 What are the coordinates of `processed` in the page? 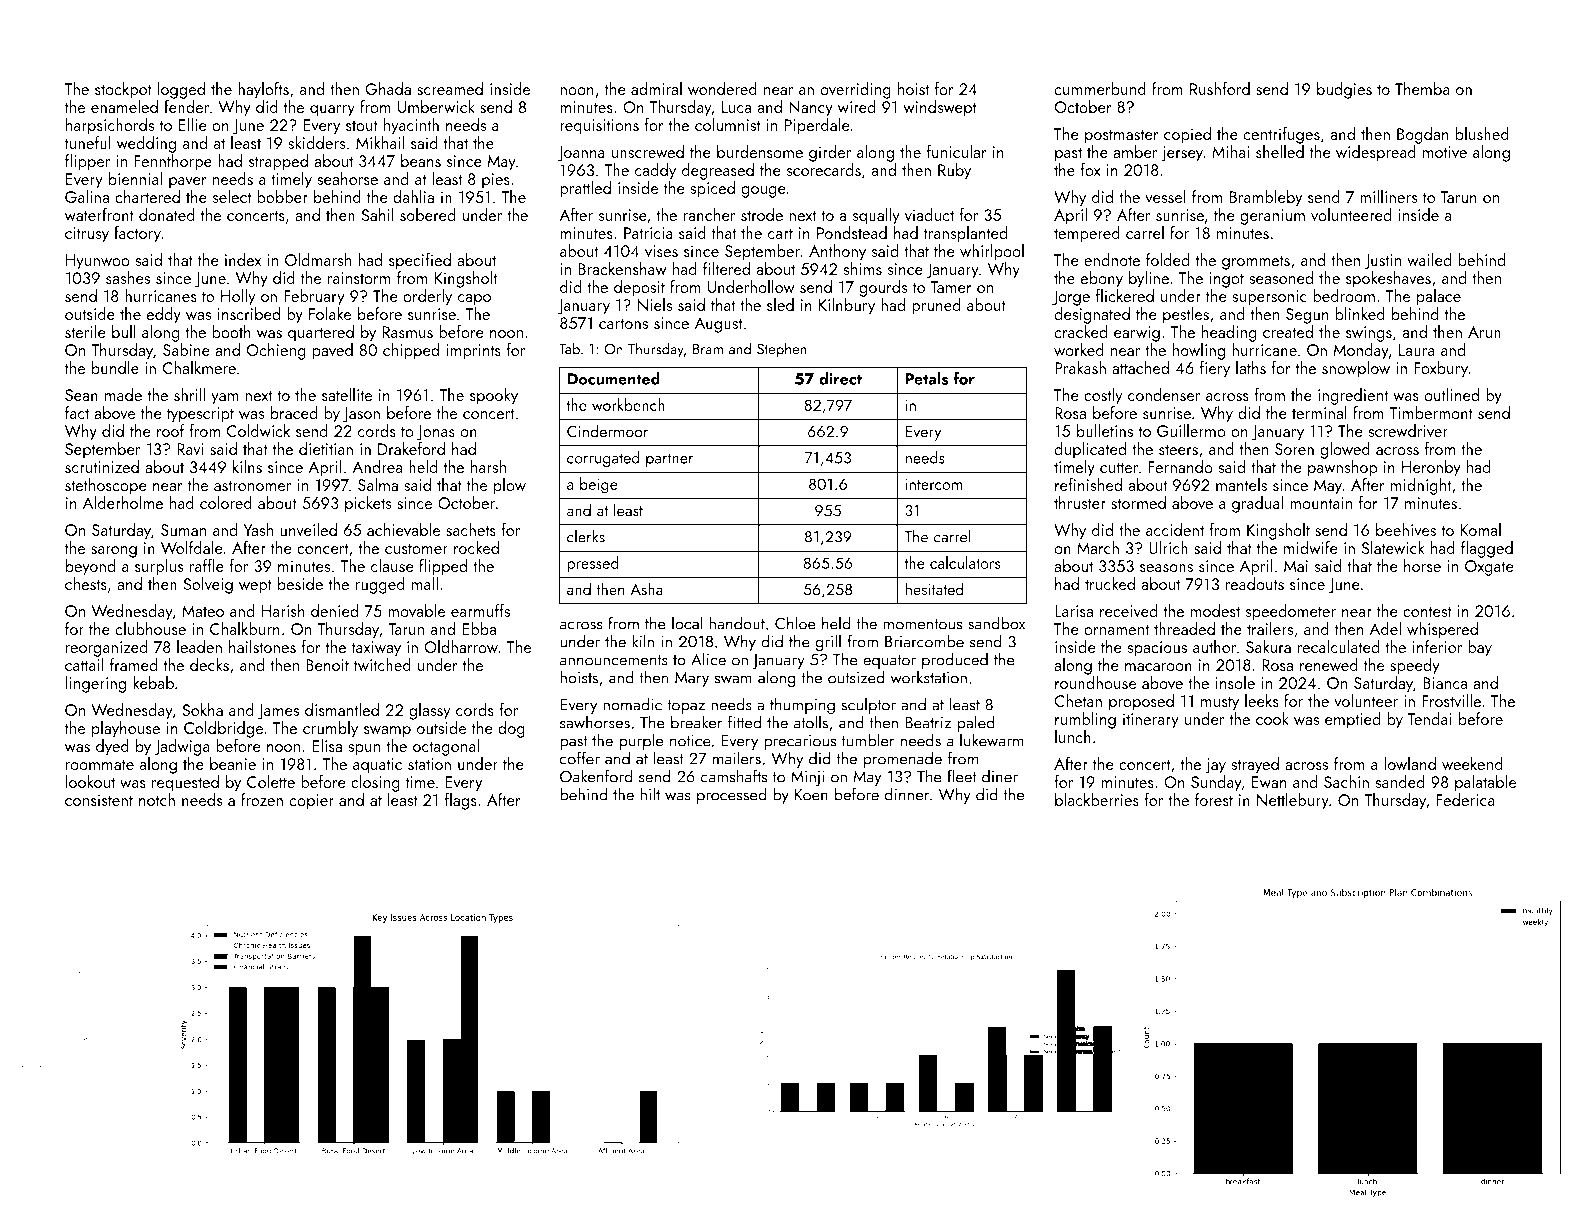 It's located at (732, 795).
